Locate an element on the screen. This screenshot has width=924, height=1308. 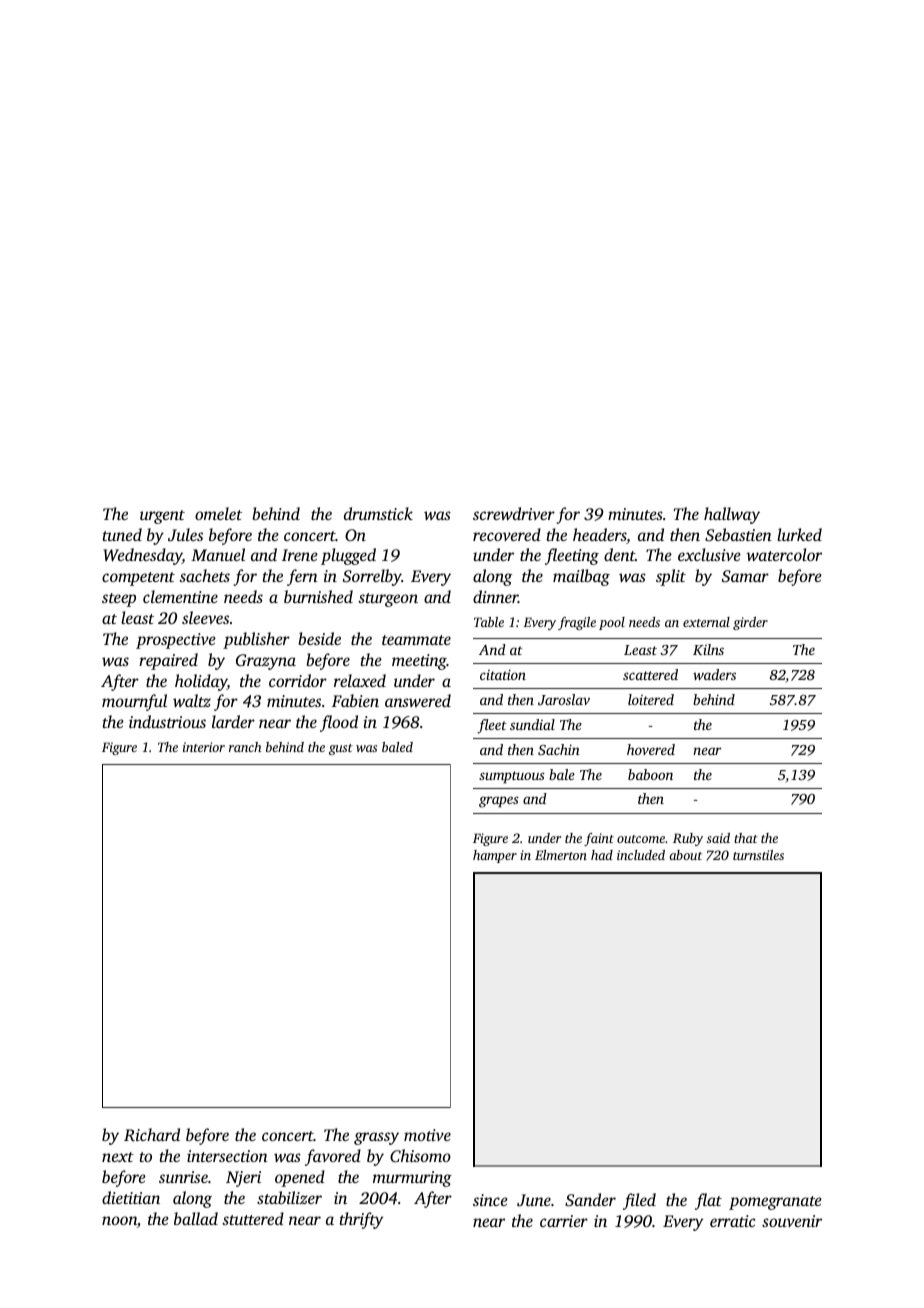
screwdriver is located at coordinates (514, 513).
